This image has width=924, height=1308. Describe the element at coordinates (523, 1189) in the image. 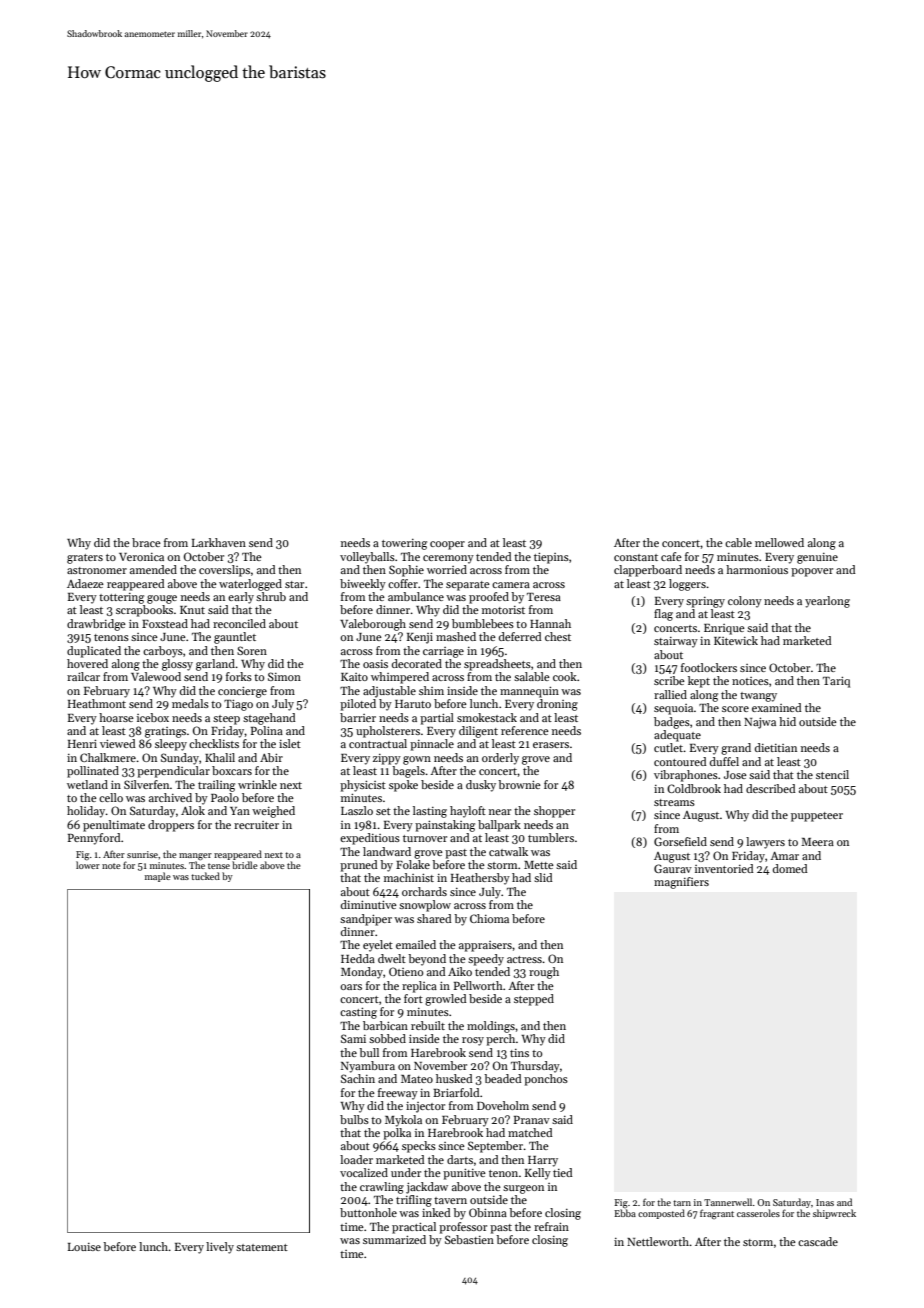

I see `surgeon` at that location.
